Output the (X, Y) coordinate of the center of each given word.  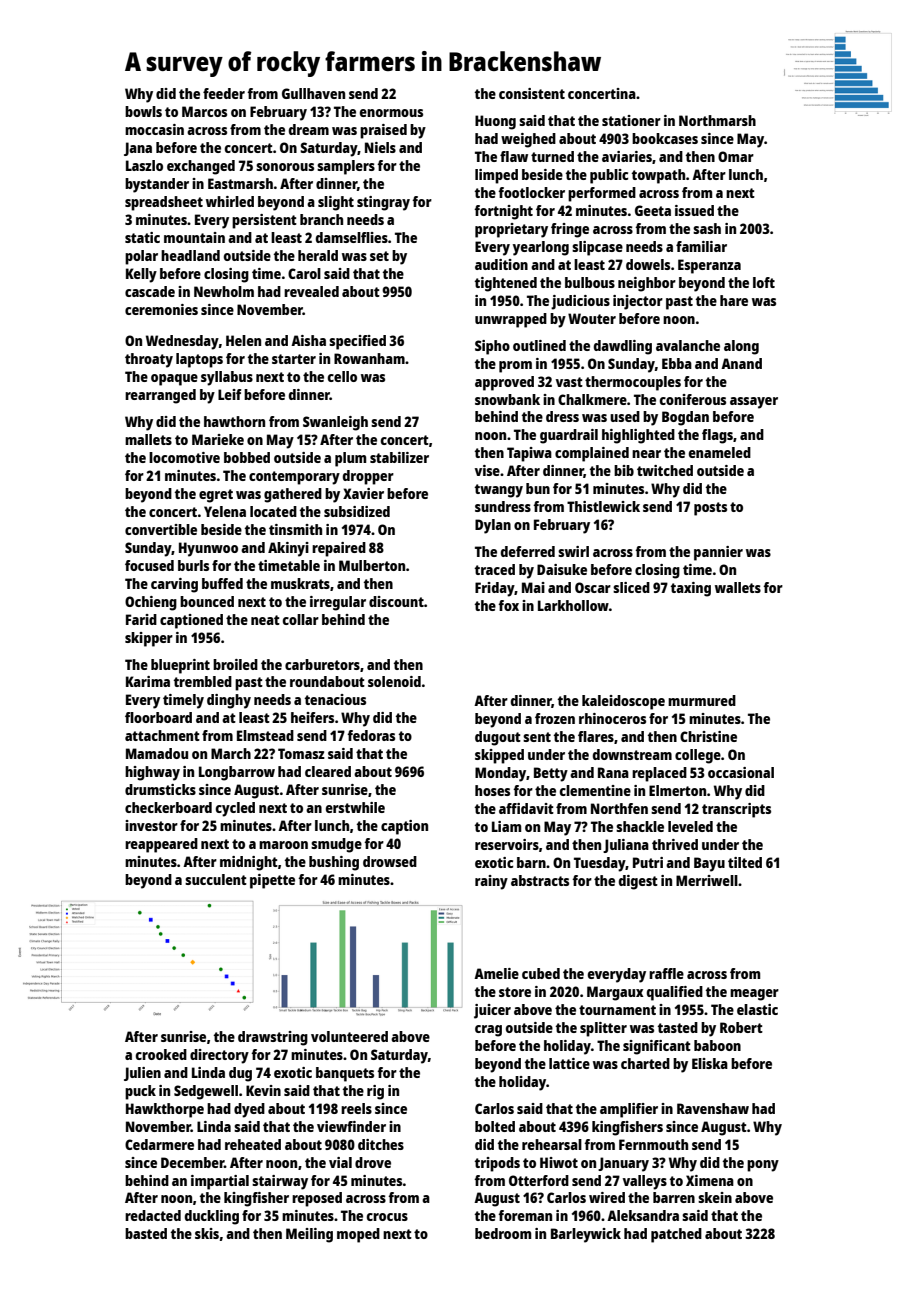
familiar (701, 246)
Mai (533, 587)
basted (146, 1233)
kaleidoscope (623, 702)
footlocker (531, 192)
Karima (148, 681)
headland (190, 255)
